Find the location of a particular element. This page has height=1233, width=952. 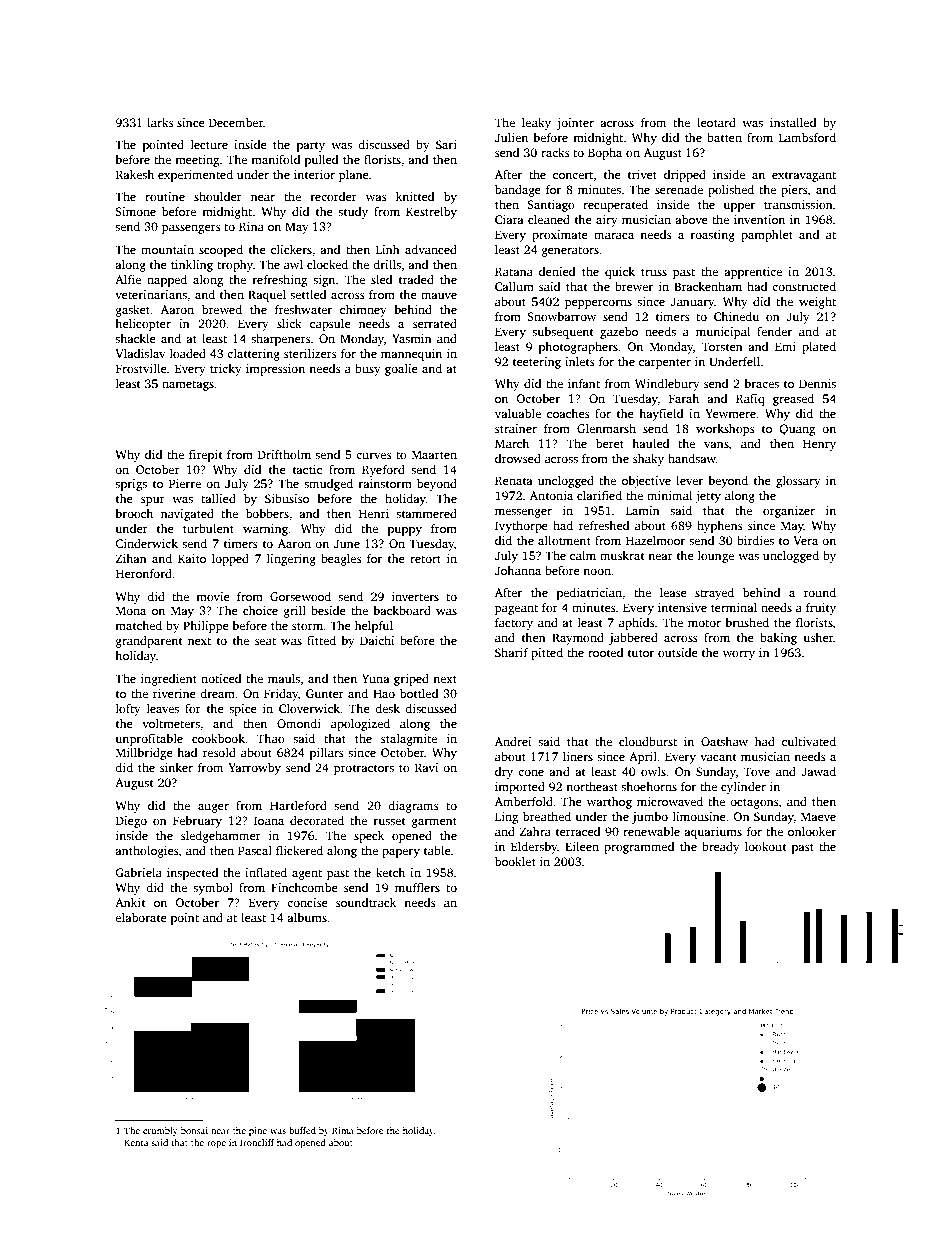

lofty is located at coordinates (128, 710).
